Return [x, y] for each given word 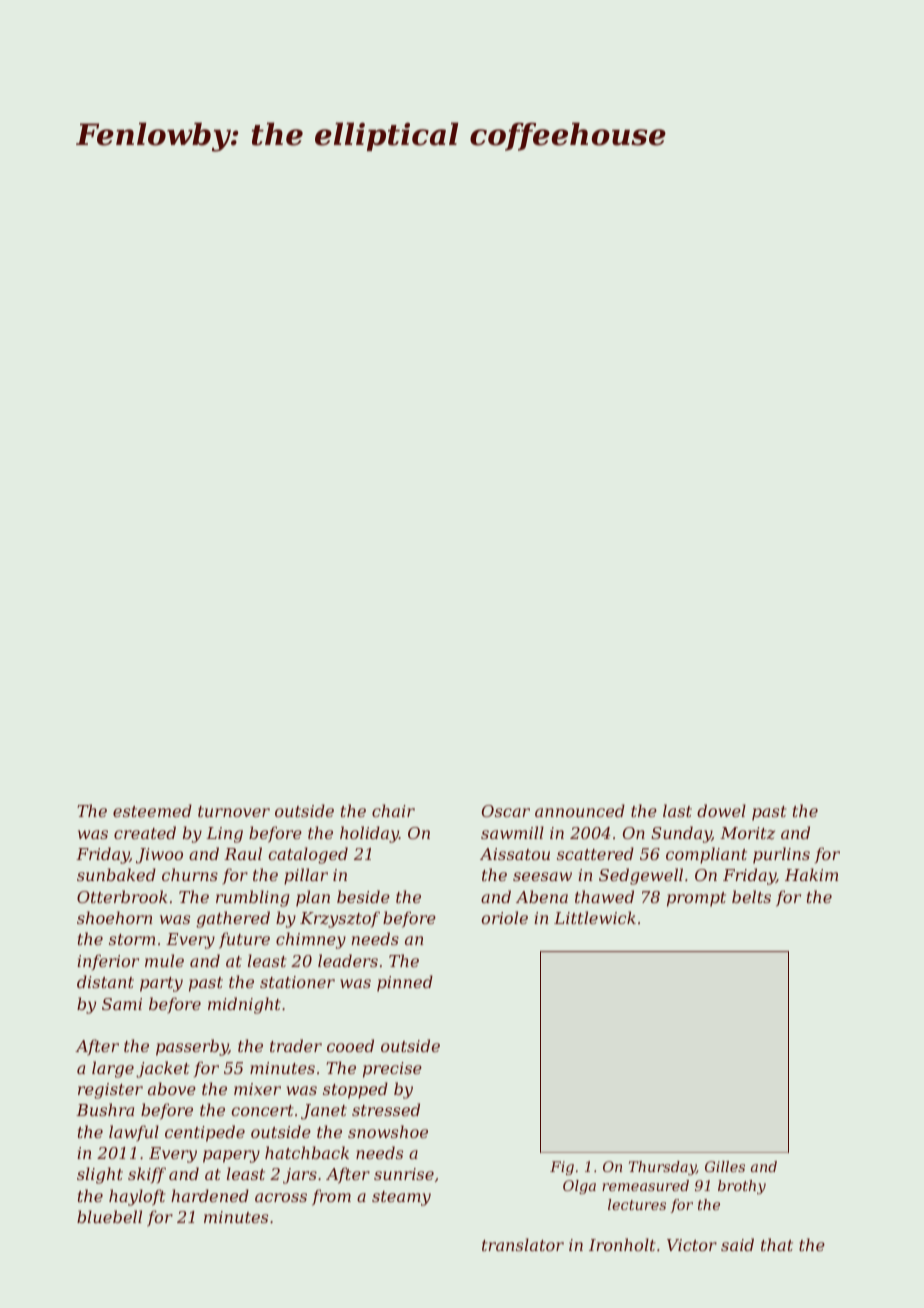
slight [100, 1175]
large [113, 1069]
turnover [234, 811]
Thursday [662, 1168]
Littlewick [595, 917]
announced [580, 810]
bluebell [109, 1216]
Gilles [725, 1166]
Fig [562, 1168]
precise [392, 1070]
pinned [405, 983]
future [244, 940]
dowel [721, 810]
